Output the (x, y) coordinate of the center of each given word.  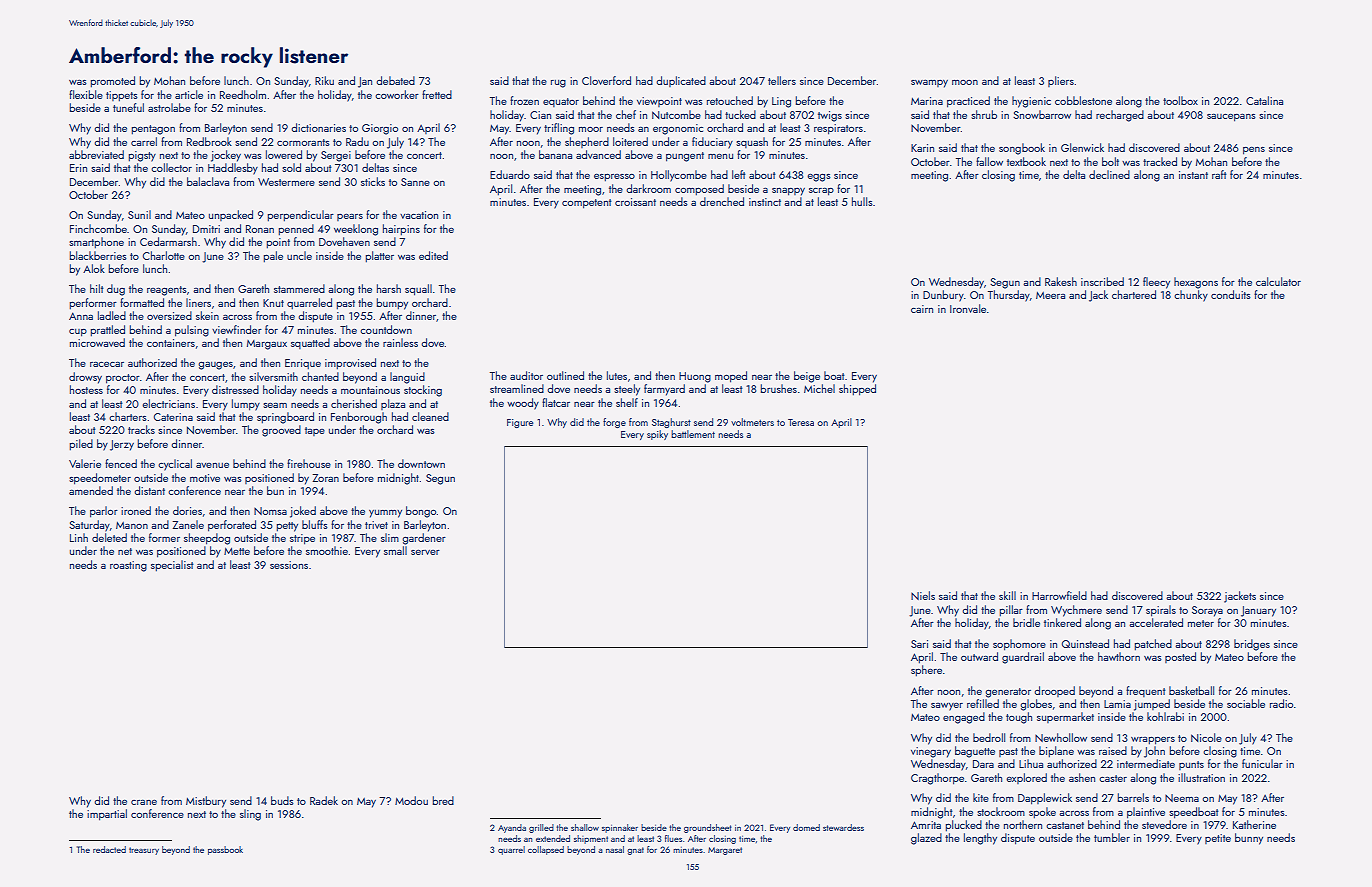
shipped (857, 390)
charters (128, 416)
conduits (1231, 294)
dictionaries (319, 127)
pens (1254, 151)
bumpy (392, 304)
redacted (109, 849)
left (739, 174)
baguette (975, 752)
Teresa (801, 422)
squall (418, 290)
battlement (693, 434)
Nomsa (270, 511)
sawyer (947, 707)
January (1258, 611)
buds (282, 800)
